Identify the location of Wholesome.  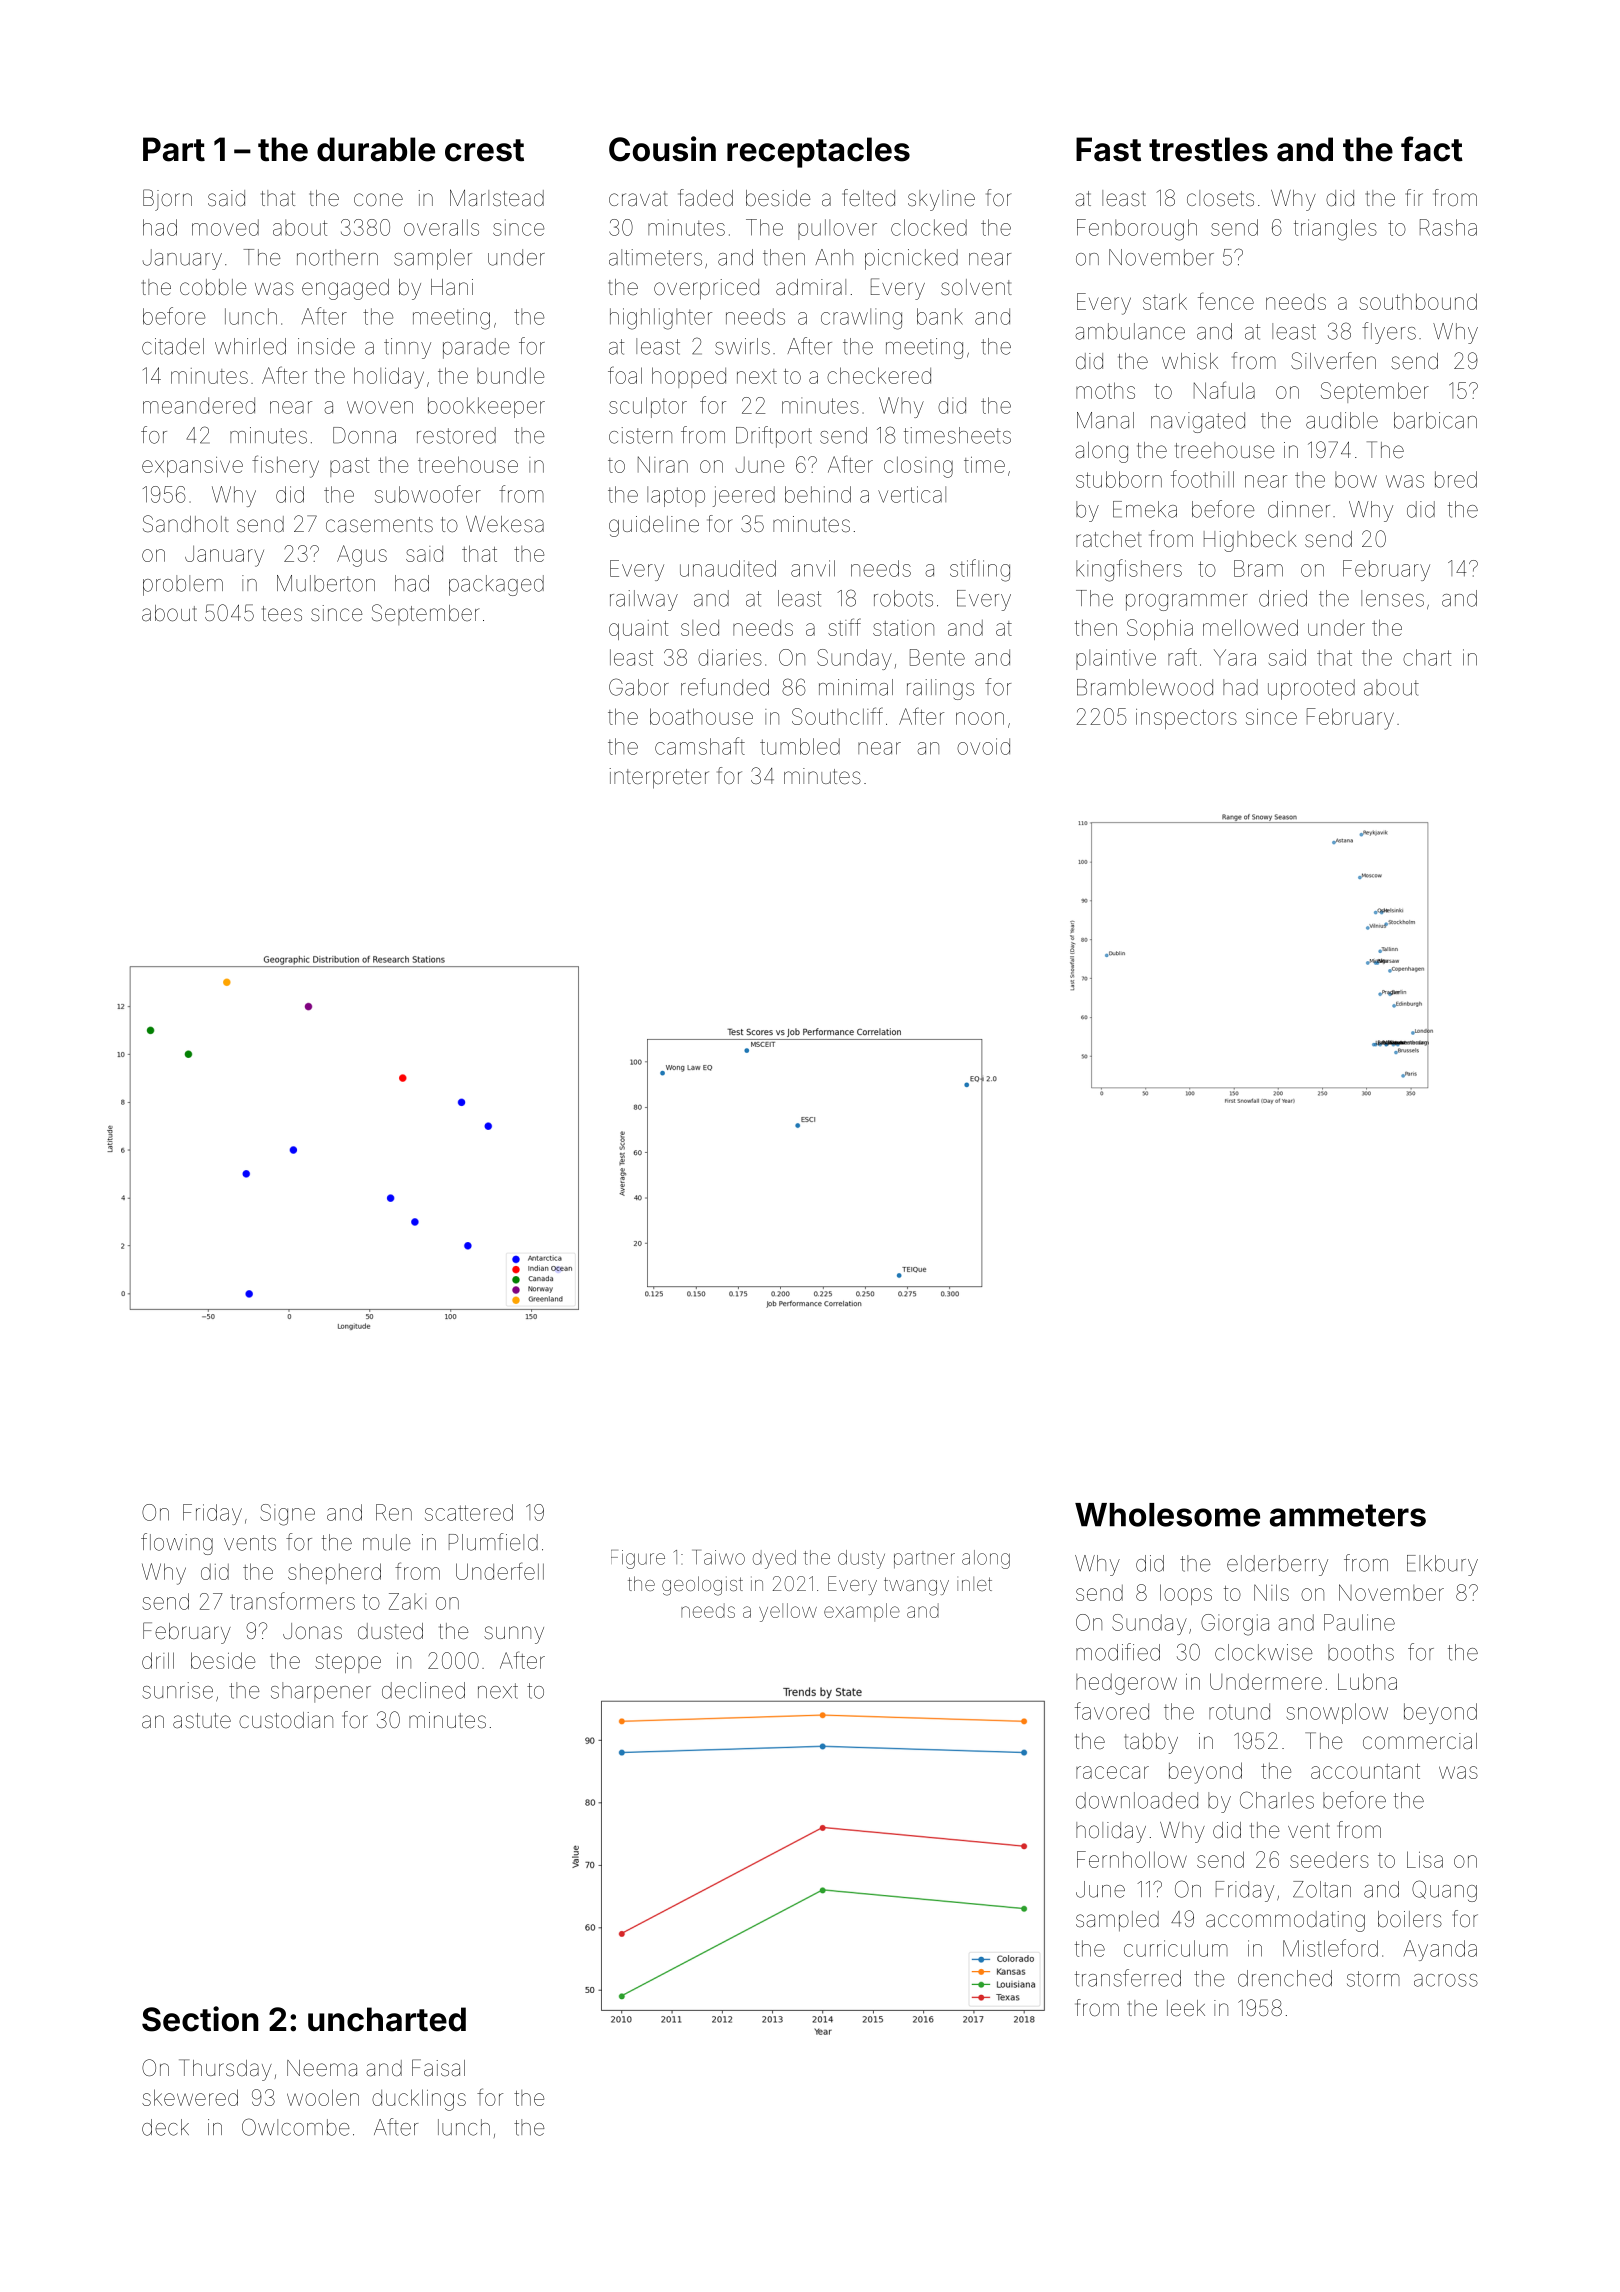
(1167, 1515).
